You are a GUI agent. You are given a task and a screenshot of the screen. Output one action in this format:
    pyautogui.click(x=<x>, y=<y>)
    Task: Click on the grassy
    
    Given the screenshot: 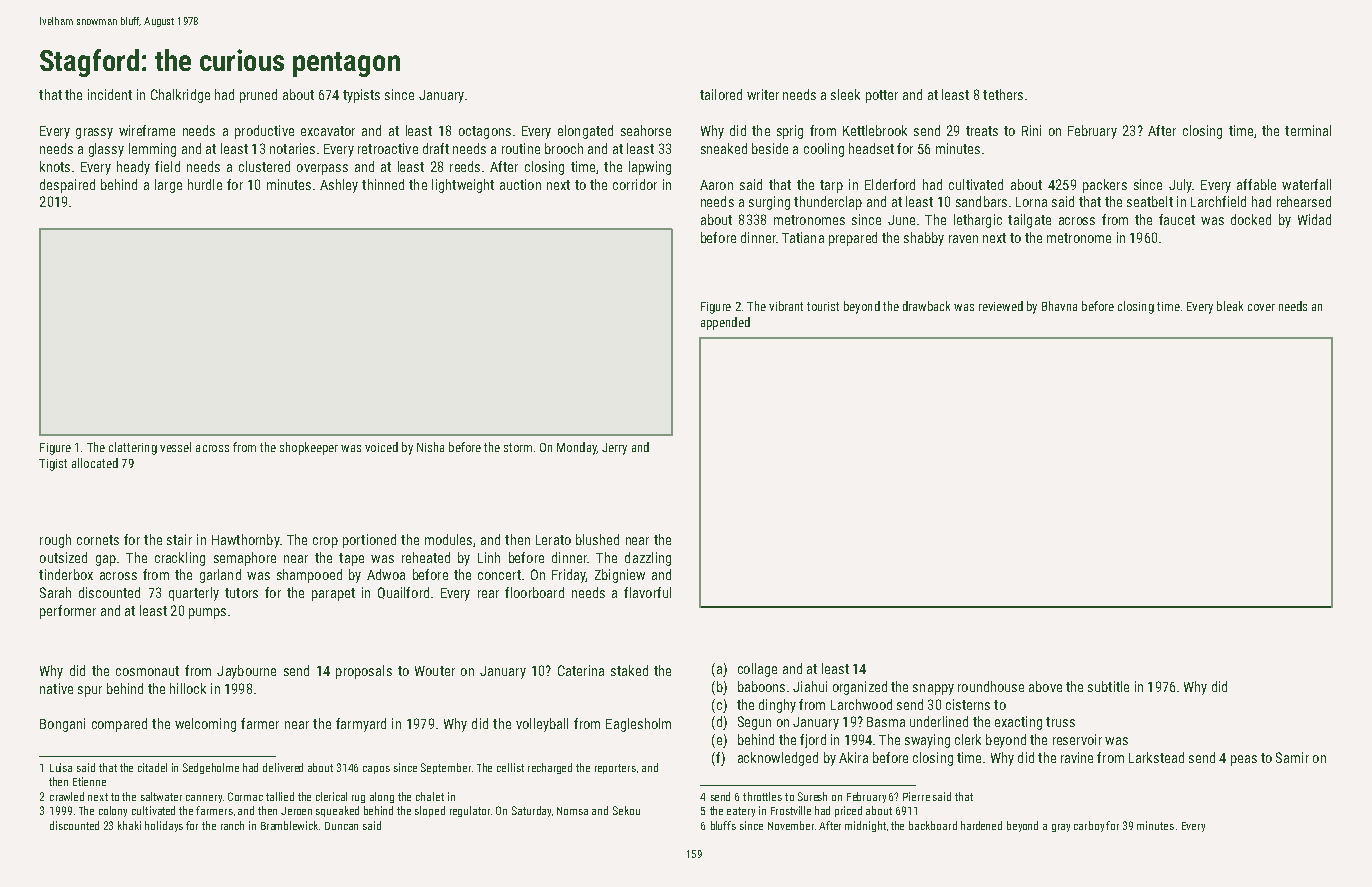 What is the action you would take?
    pyautogui.click(x=94, y=133)
